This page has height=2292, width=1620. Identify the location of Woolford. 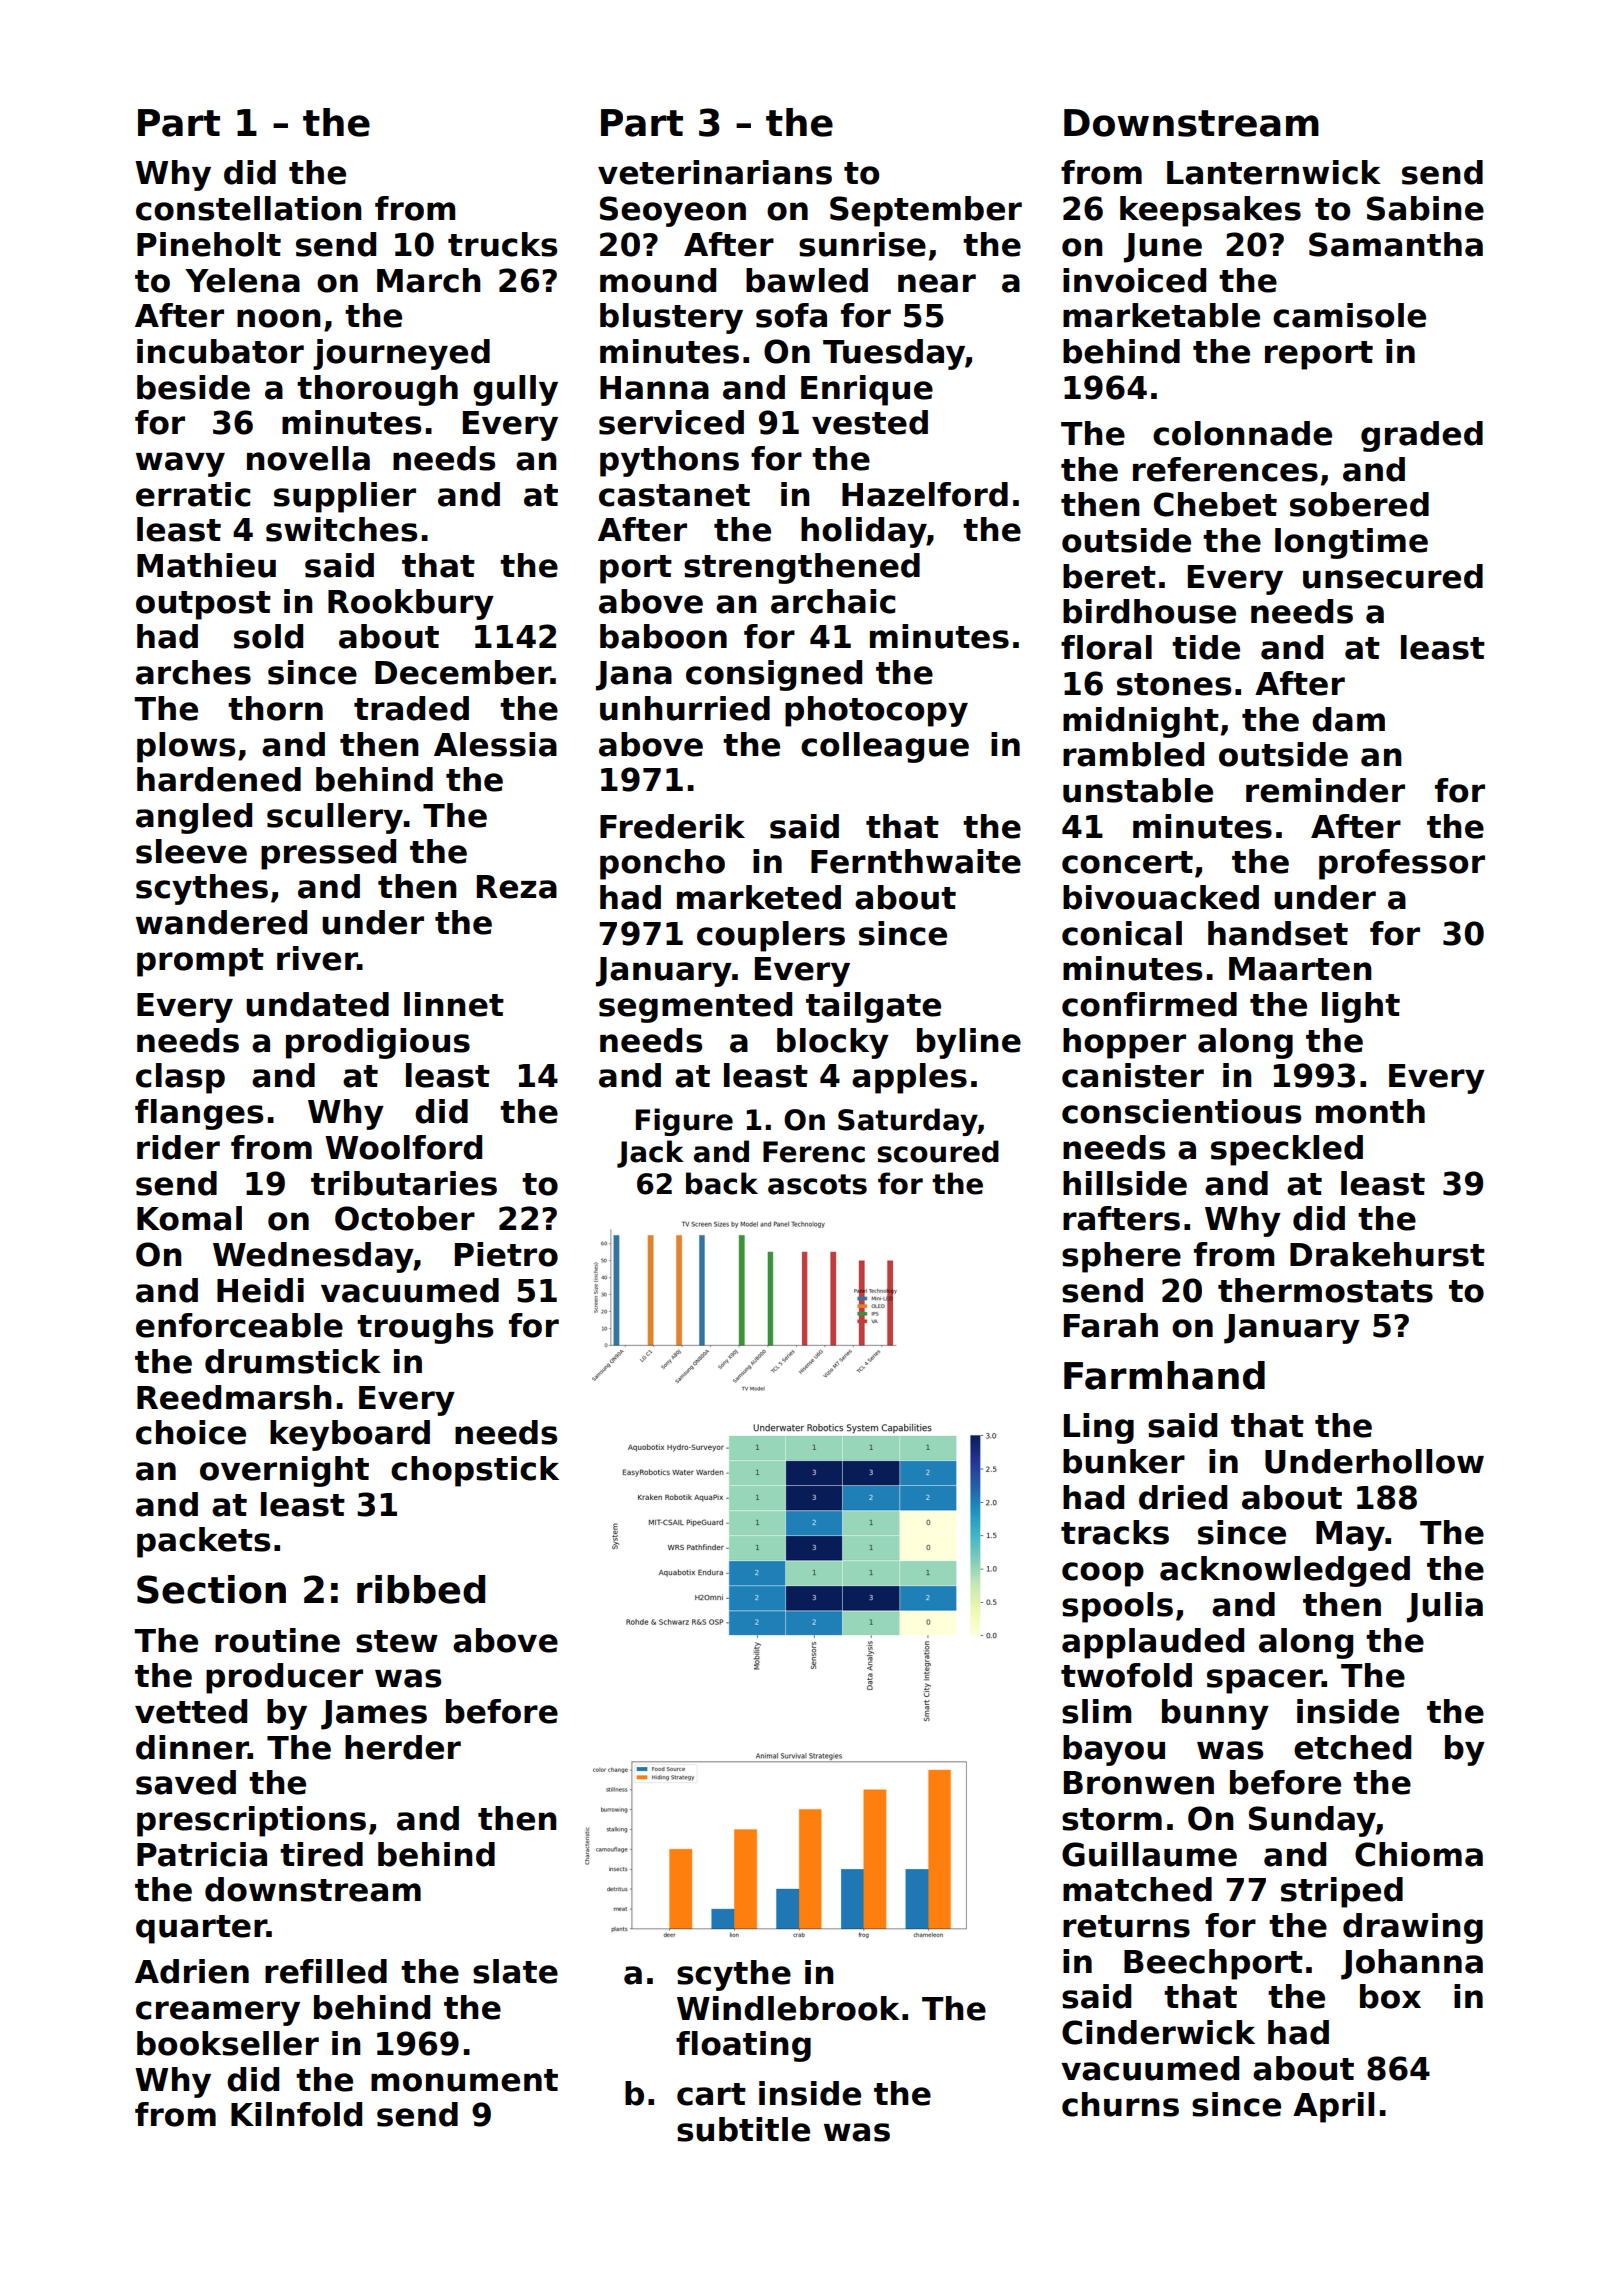
(403, 1147).
